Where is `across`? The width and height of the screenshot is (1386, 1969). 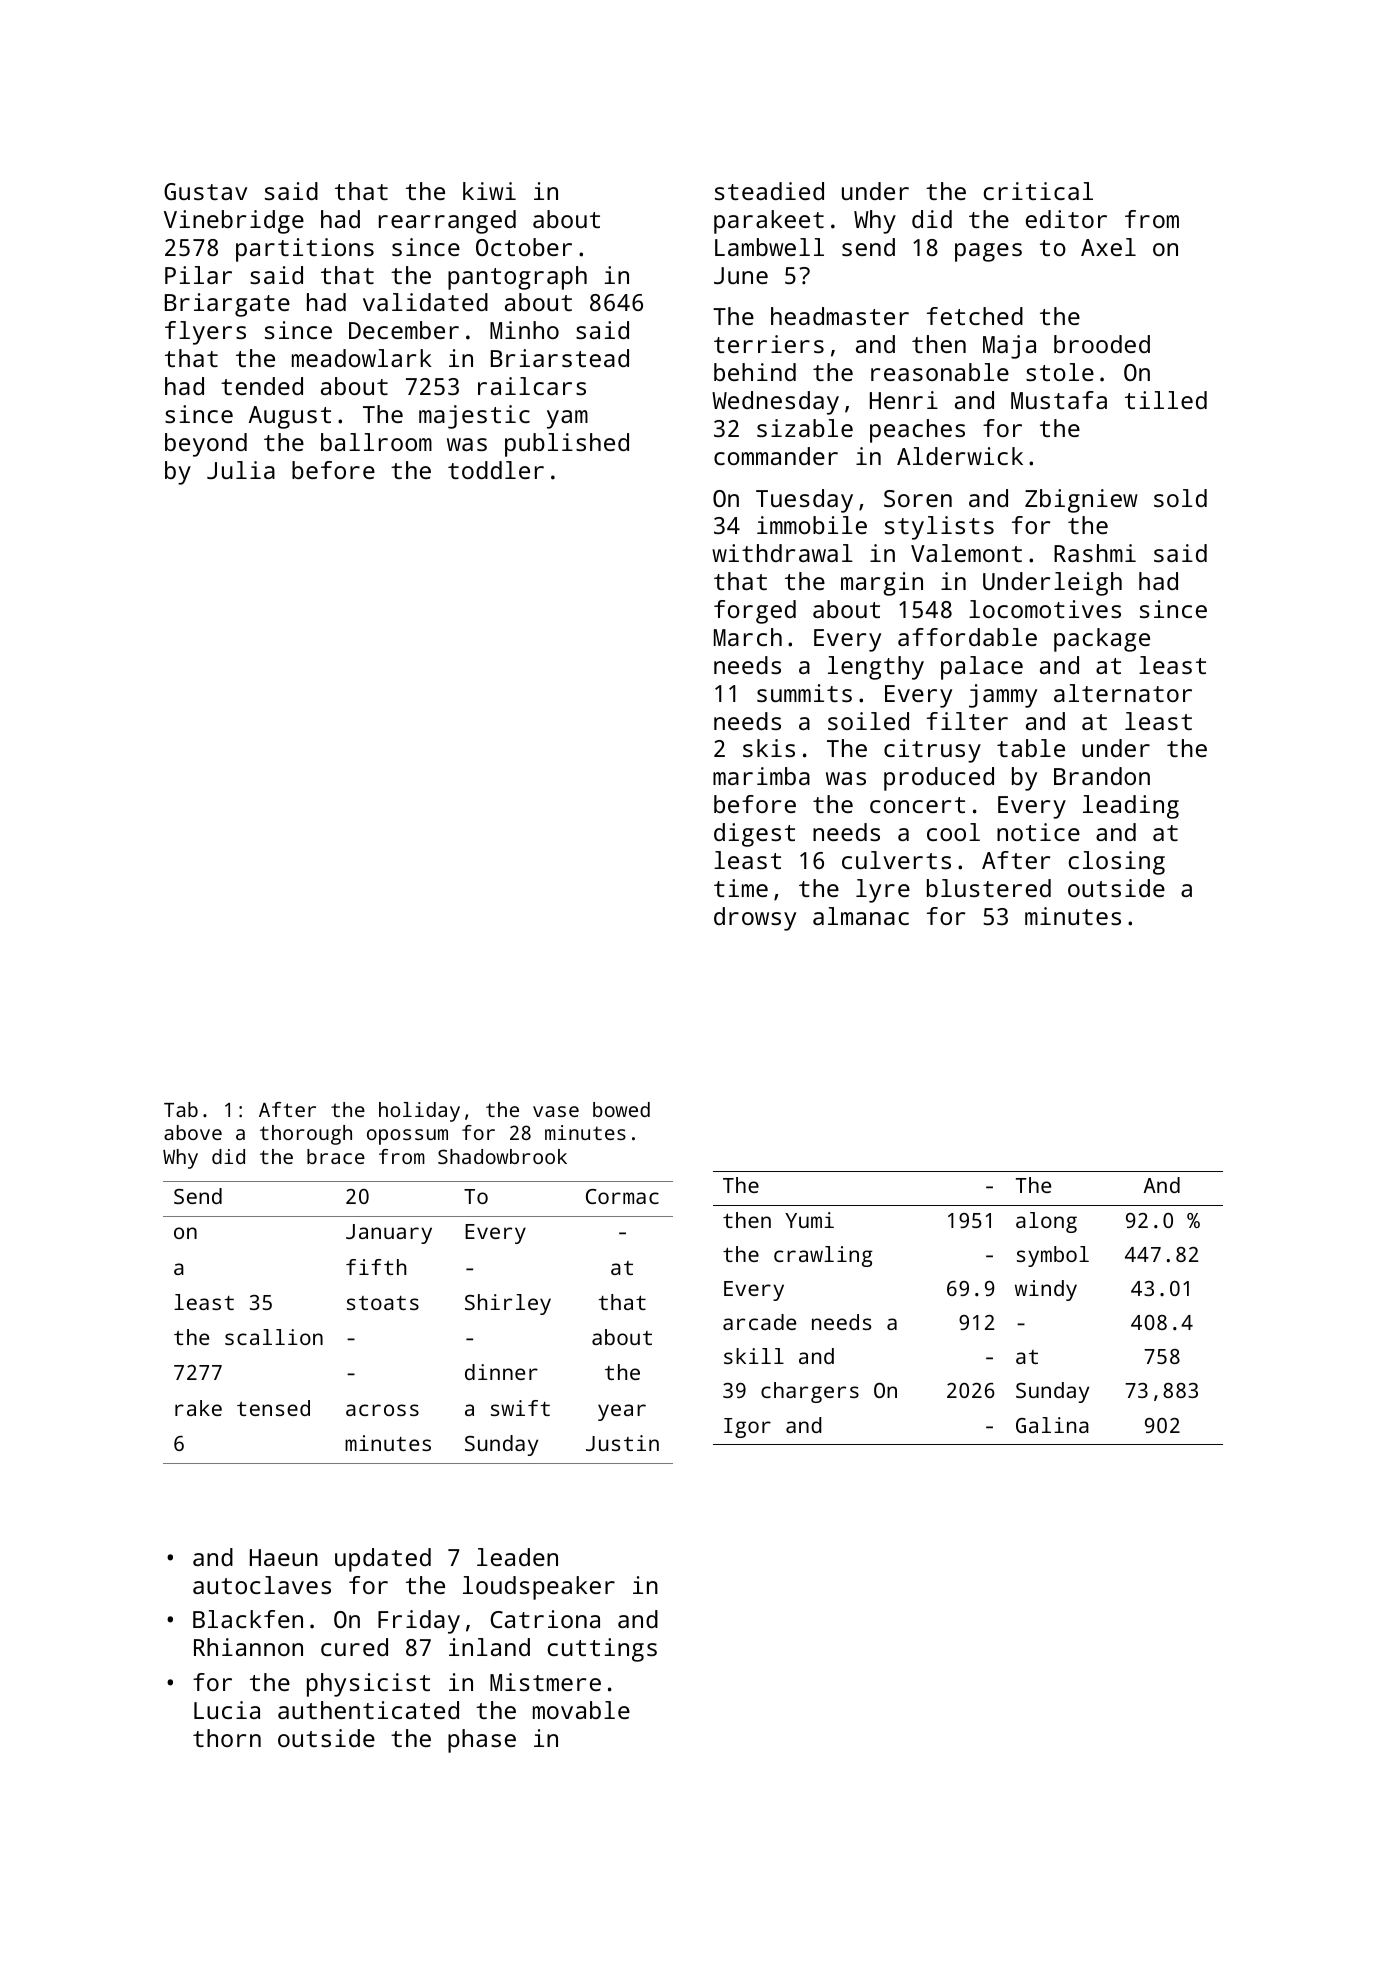 across is located at coordinates (382, 1410).
